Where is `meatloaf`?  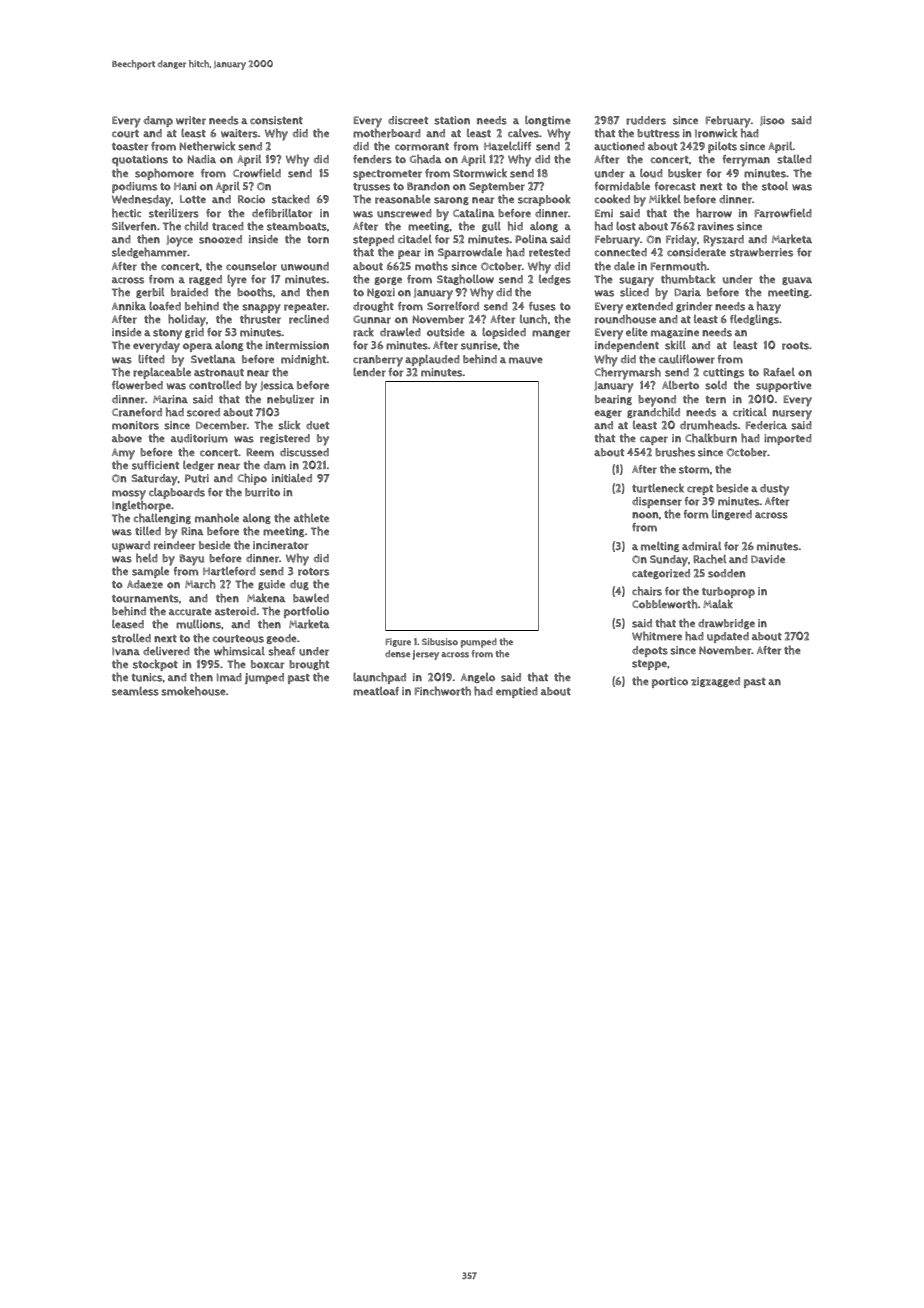
meatloaf is located at coordinates (376, 691).
